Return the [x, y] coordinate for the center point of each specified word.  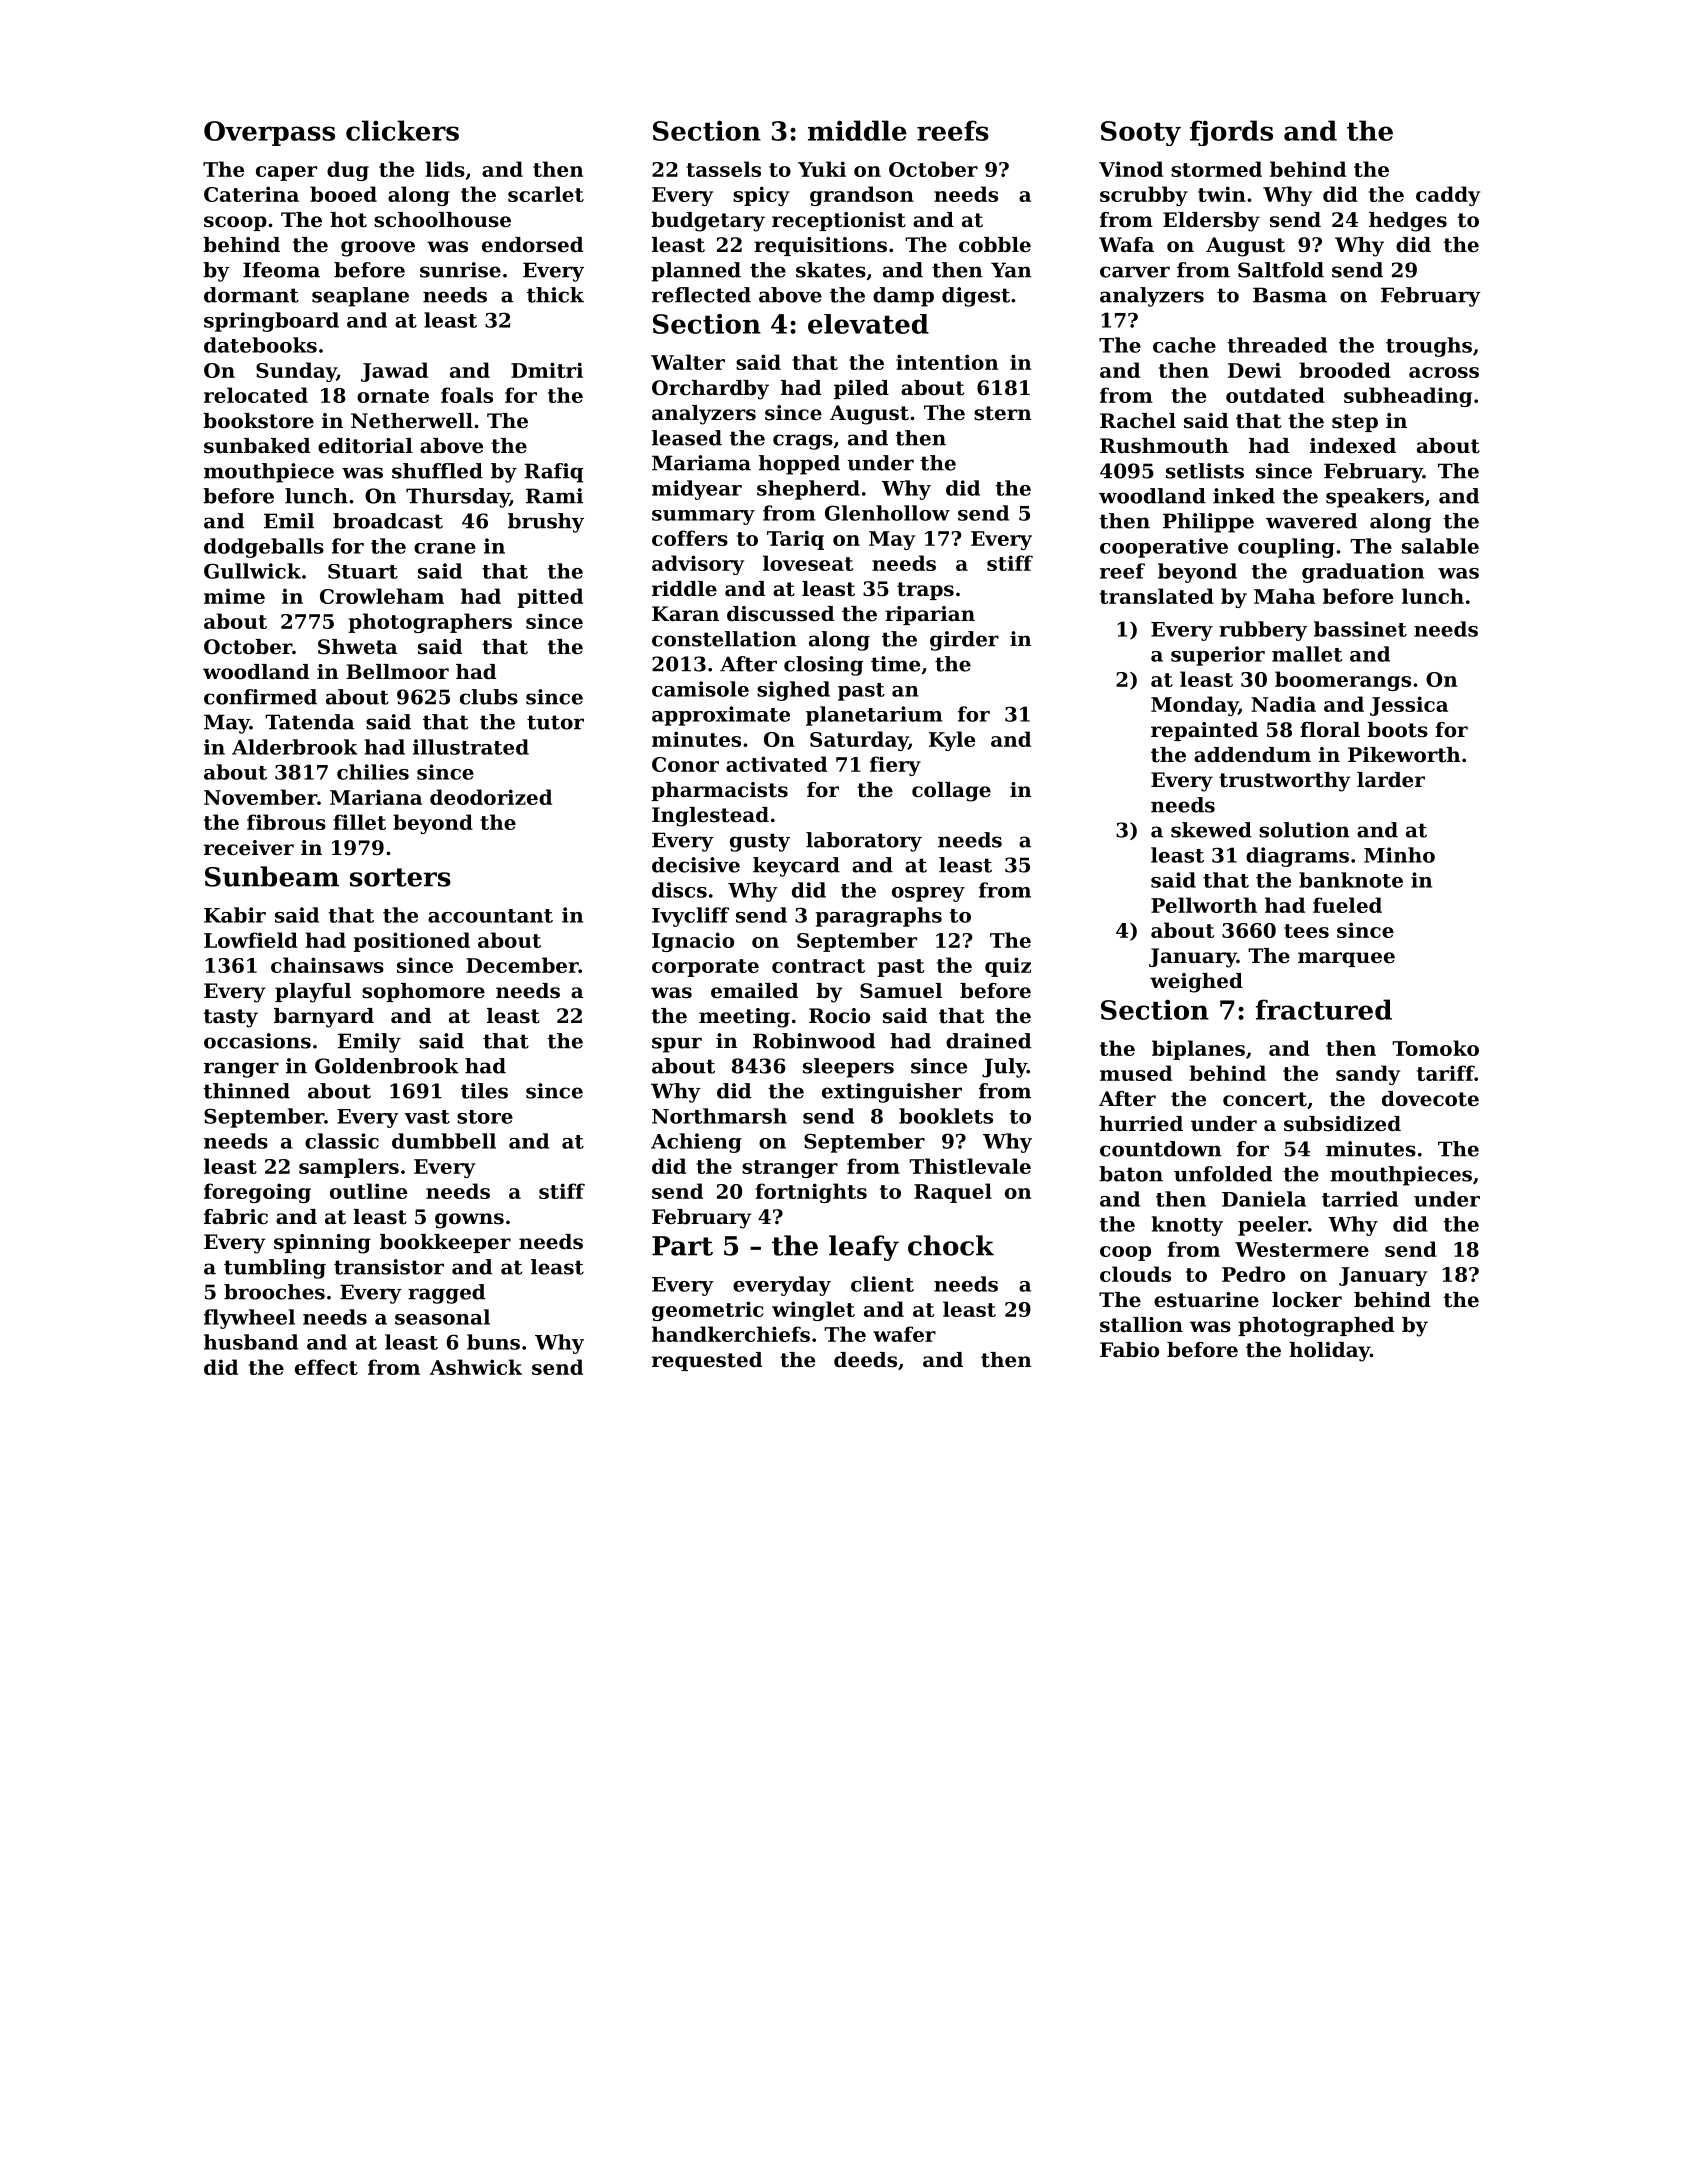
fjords [1231, 133]
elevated [868, 324]
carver [1135, 272]
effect [326, 1367]
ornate [393, 396]
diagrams [1297, 857]
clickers [402, 130]
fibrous [286, 822]
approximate [721, 716]
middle [857, 130]
